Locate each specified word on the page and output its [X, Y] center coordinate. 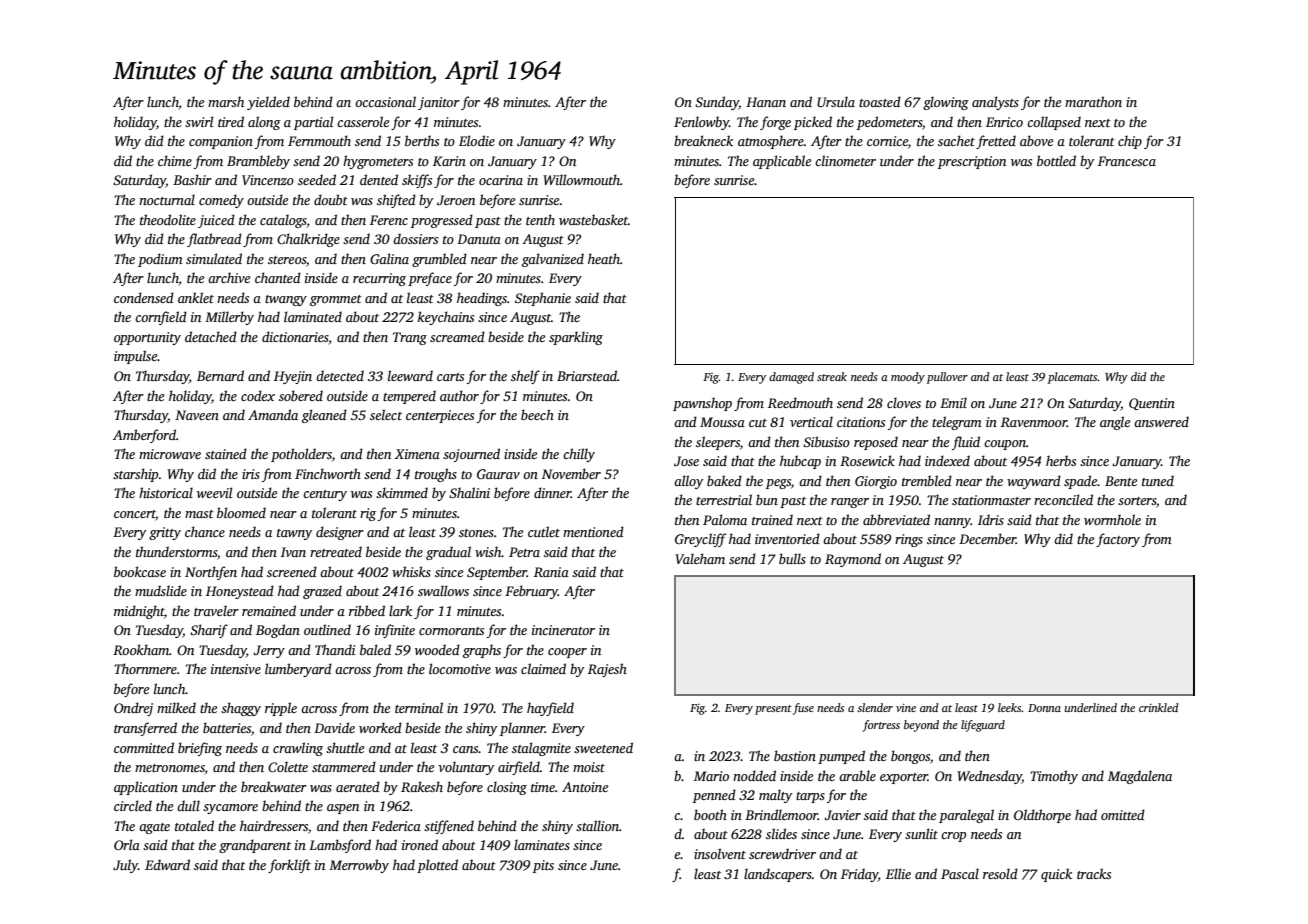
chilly [579, 455]
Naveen [197, 415]
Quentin [1152, 404]
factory [1118, 540]
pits [543, 866]
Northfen [211, 573]
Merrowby [359, 866]
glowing [946, 103]
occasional [385, 101]
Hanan [766, 102]
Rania [551, 572]
